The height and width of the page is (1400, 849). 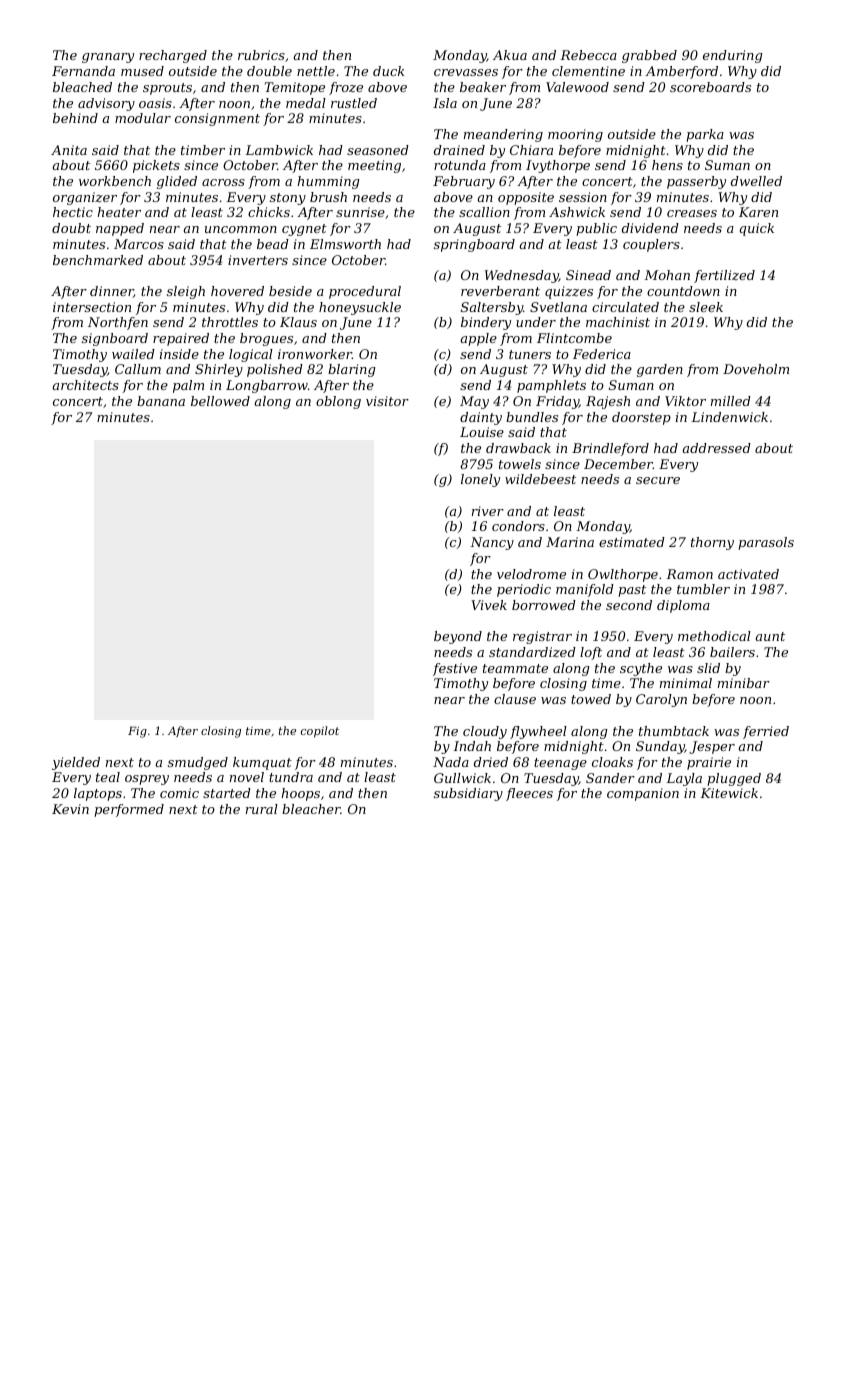 I want to click on Rajesh, so click(x=608, y=402).
